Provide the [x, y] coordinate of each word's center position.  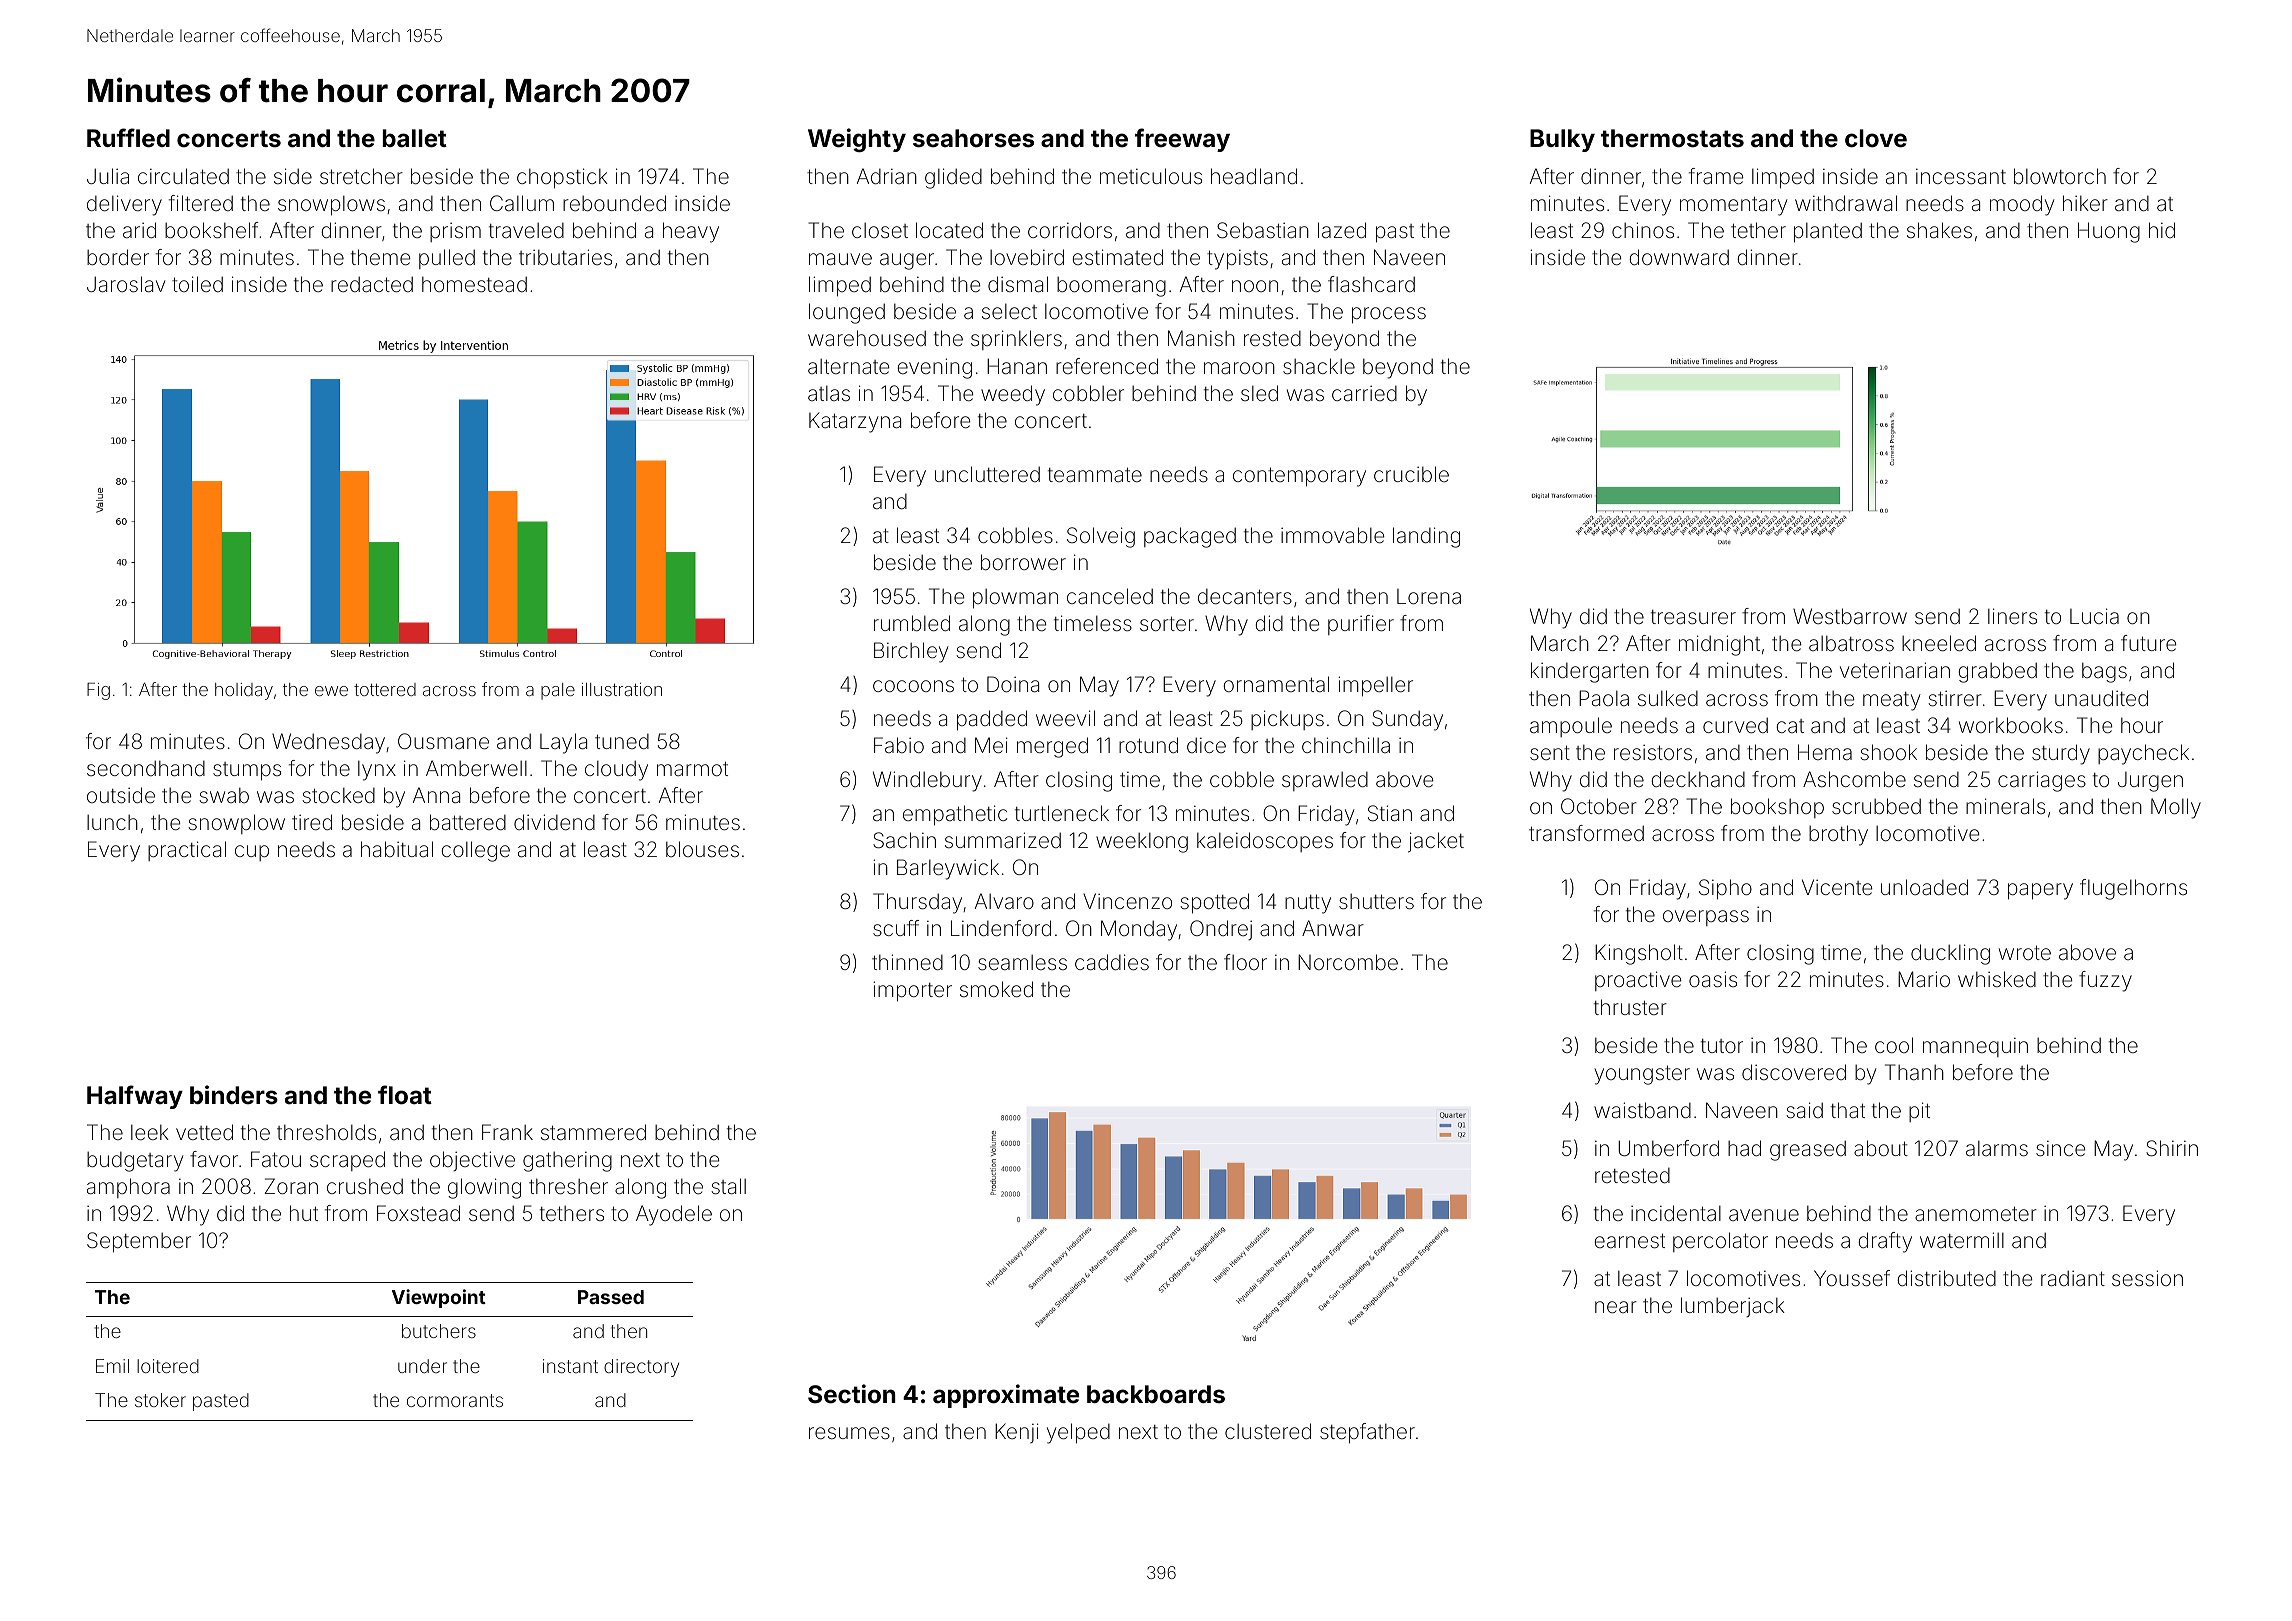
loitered [168, 1366]
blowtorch [2060, 176]
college [476, 851]
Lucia [2094, 616]
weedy [1013, 395]
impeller [1375, 686]
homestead [474, 284]
